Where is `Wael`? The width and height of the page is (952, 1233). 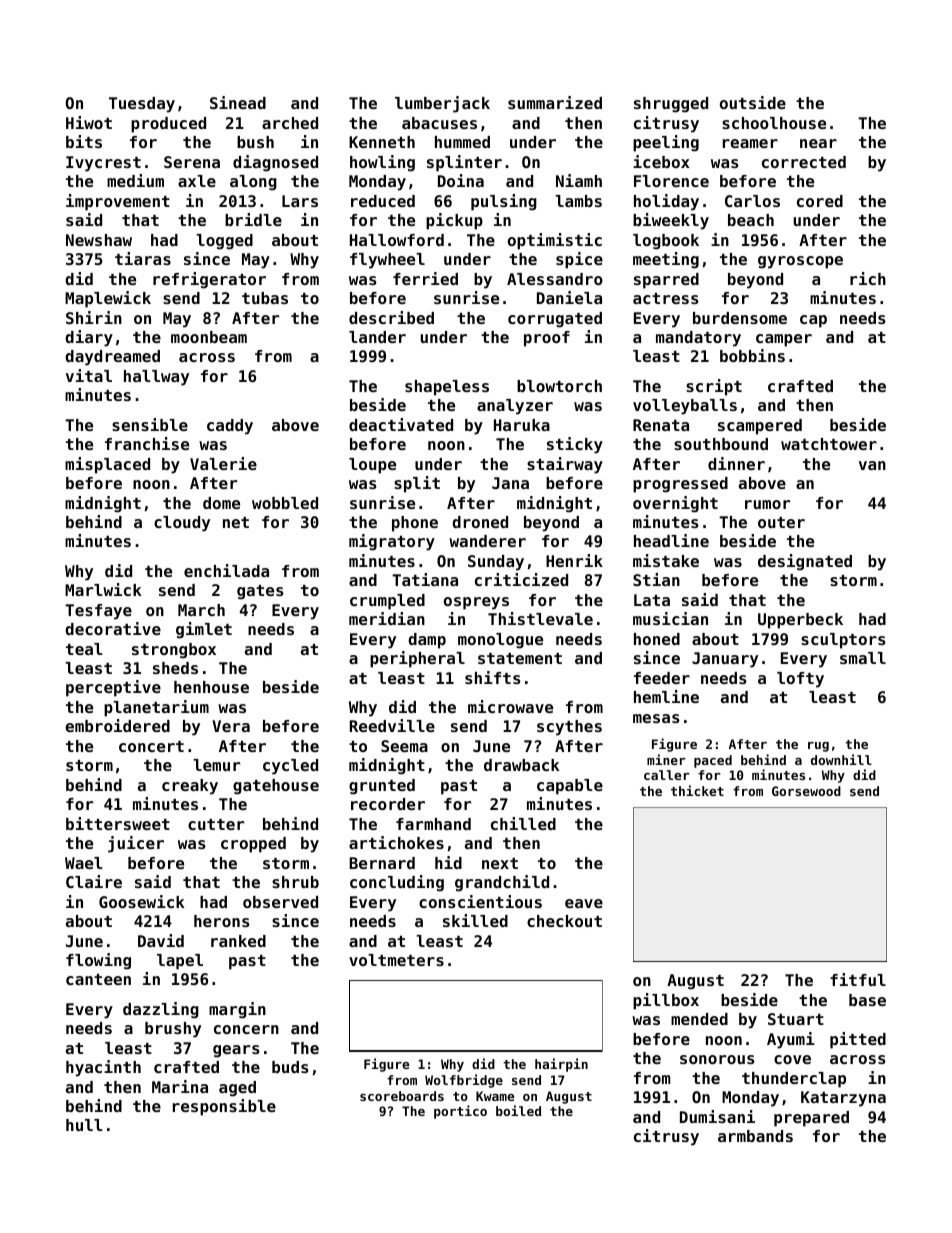
Wael is located at coordinates (84, 863).
